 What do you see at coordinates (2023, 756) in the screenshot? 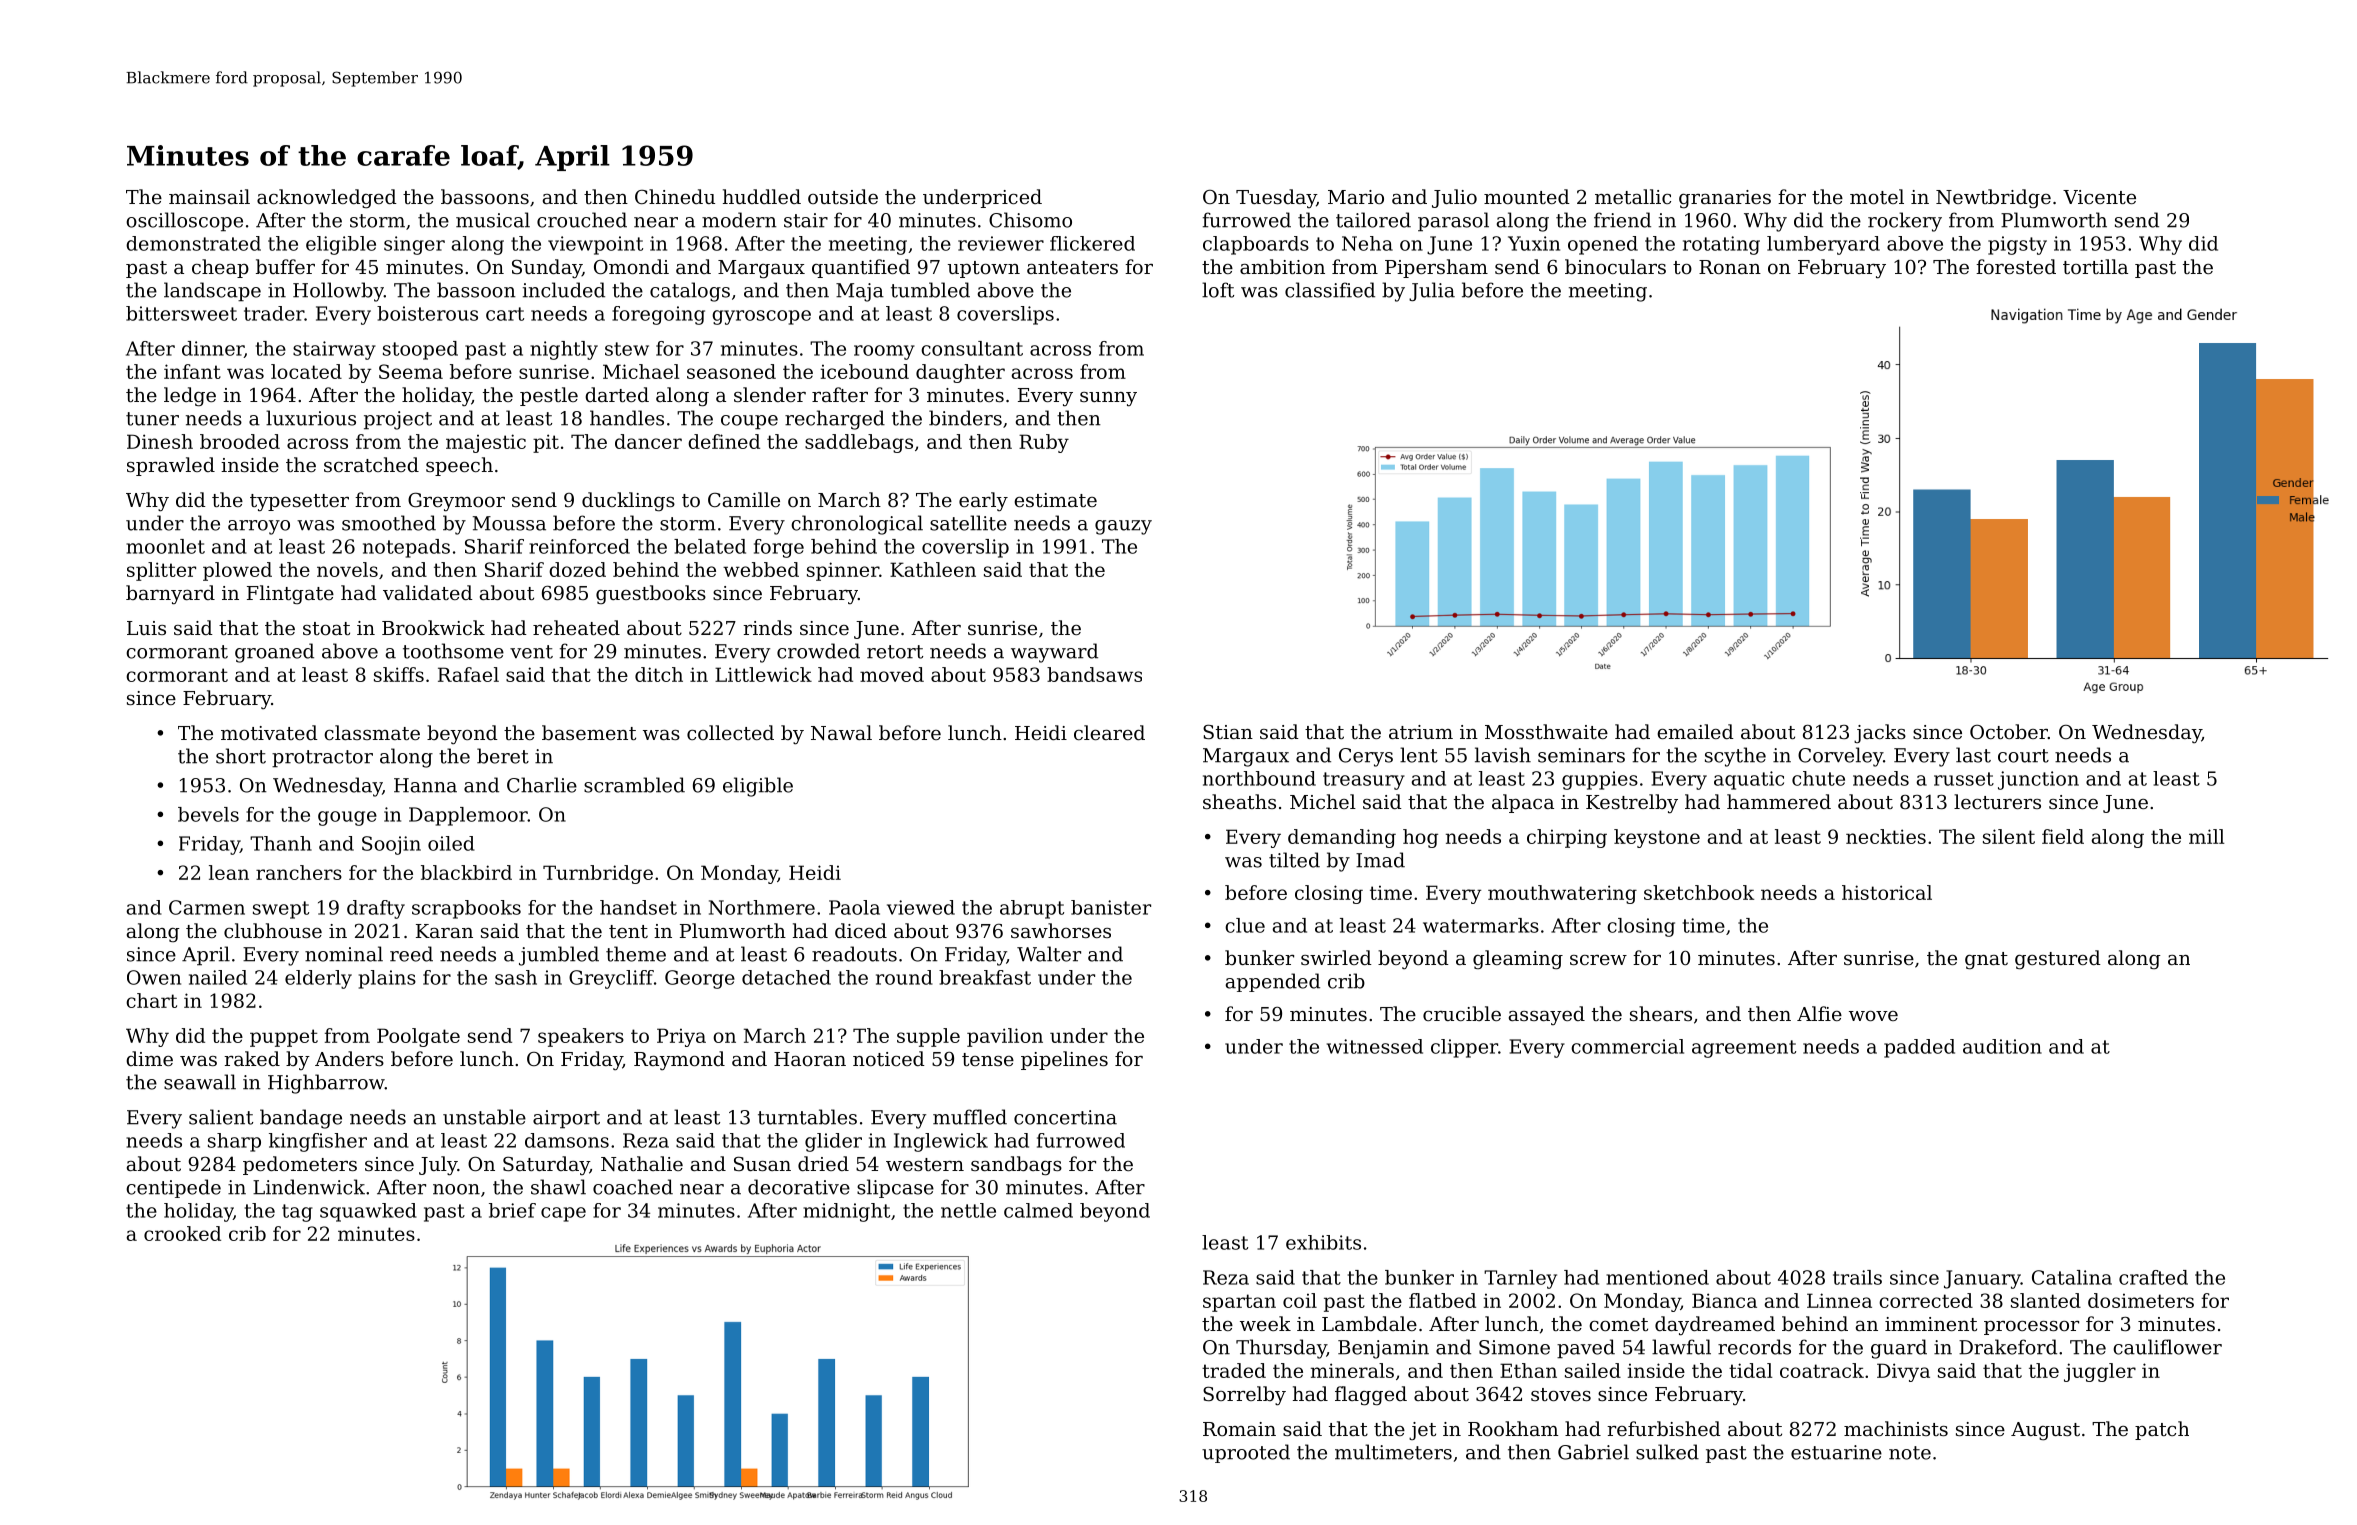
I see `court` at bounding box center [2023, 756].
